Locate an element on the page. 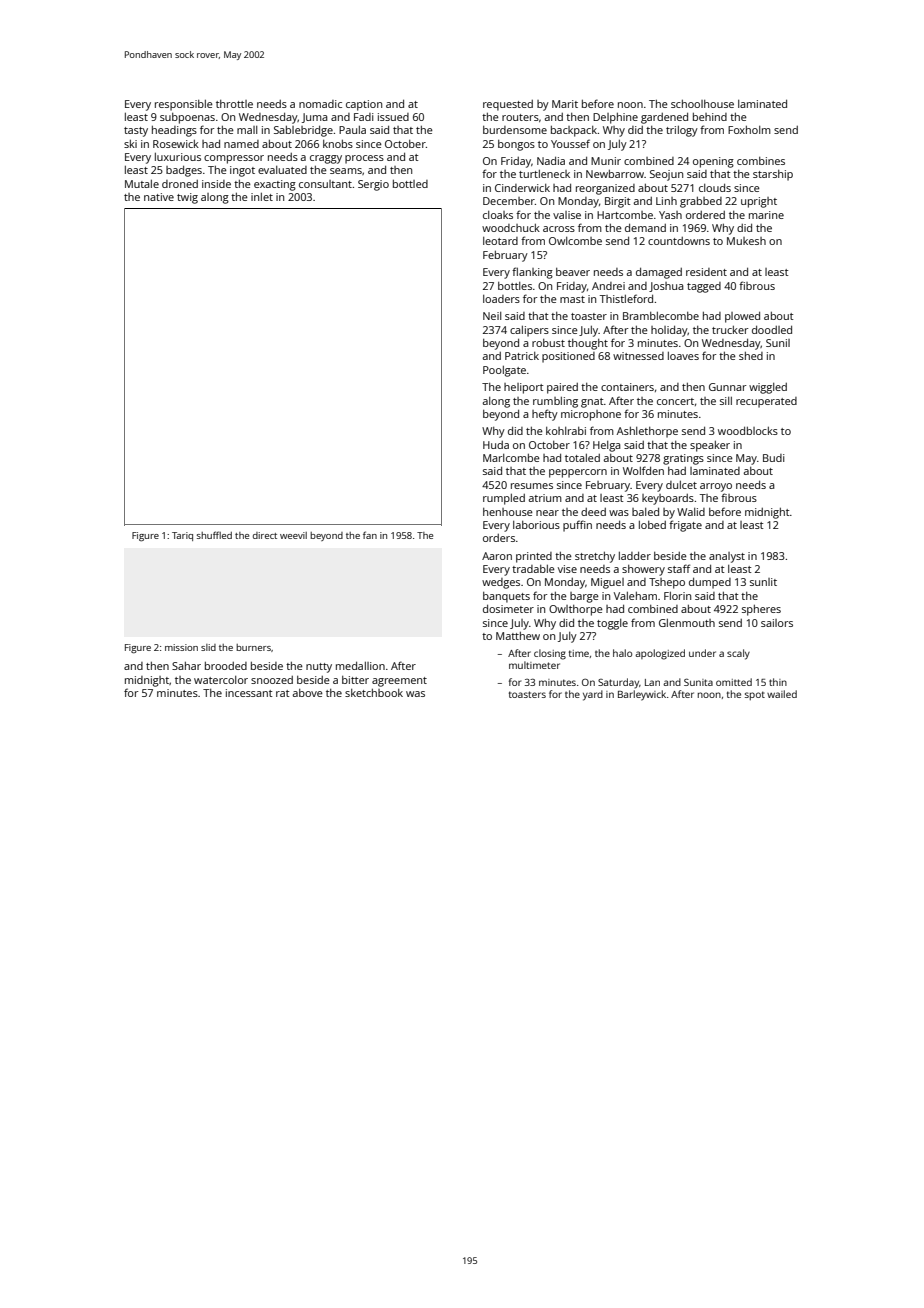 This page has height=1308, width=924. leotard is located at coordinates (500, 241).
